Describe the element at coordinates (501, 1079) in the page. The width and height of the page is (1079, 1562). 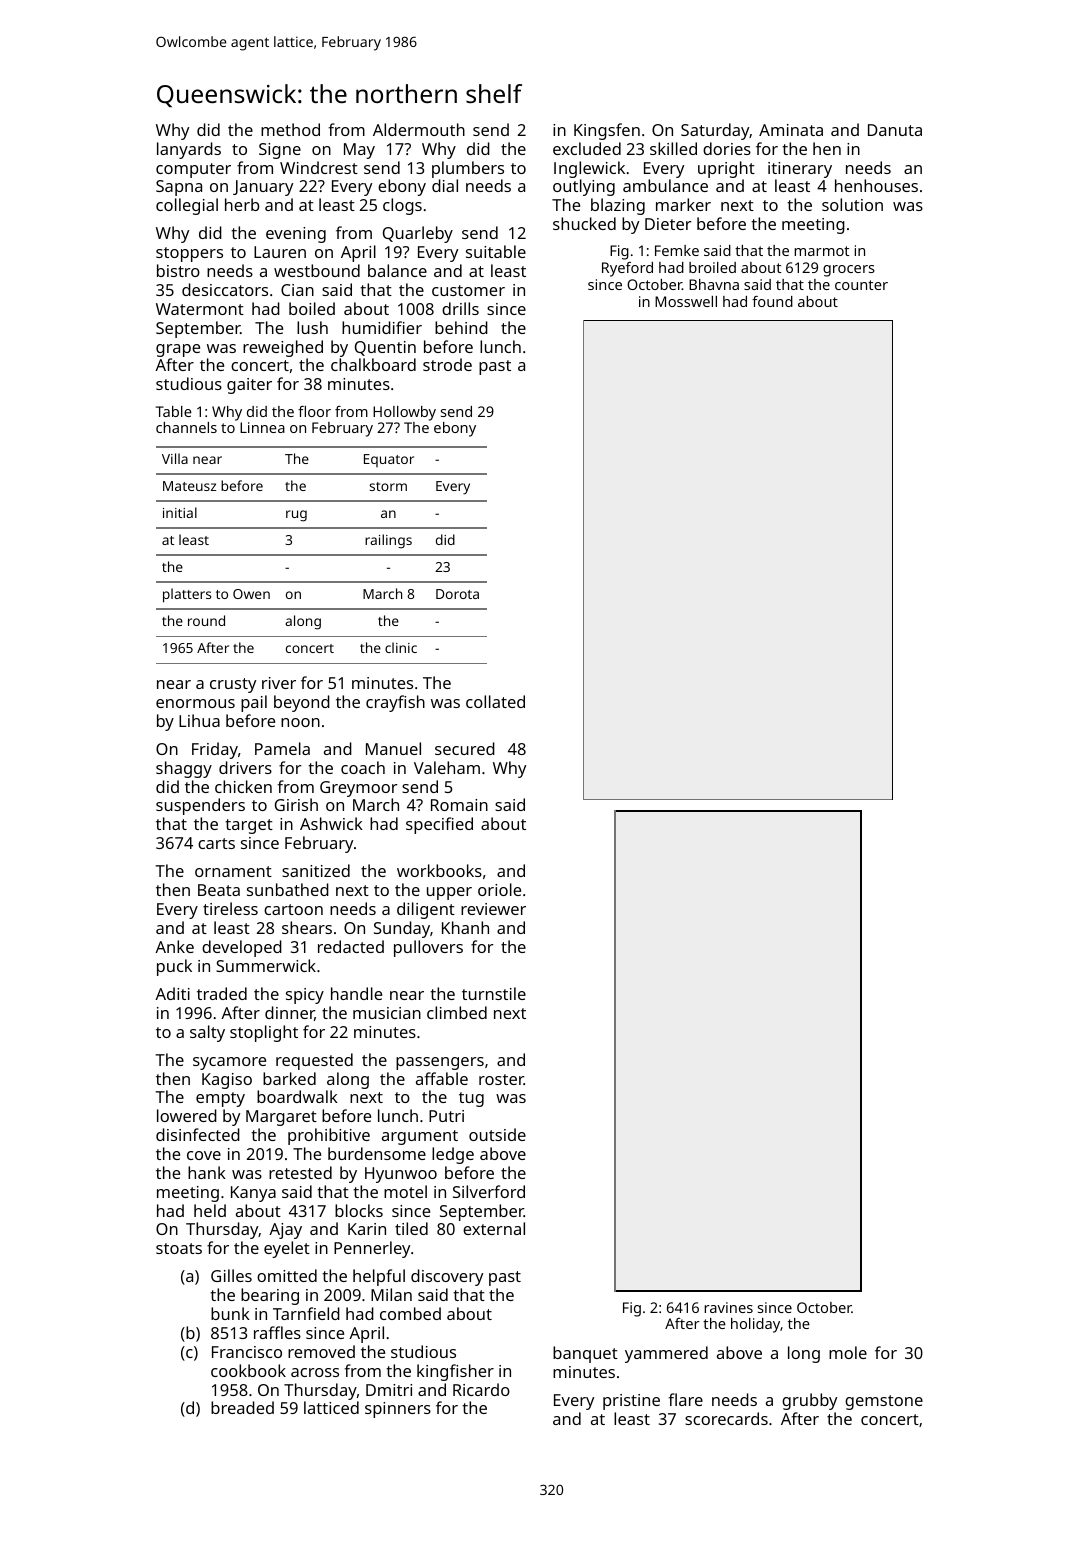
I see `roster` at that location.
